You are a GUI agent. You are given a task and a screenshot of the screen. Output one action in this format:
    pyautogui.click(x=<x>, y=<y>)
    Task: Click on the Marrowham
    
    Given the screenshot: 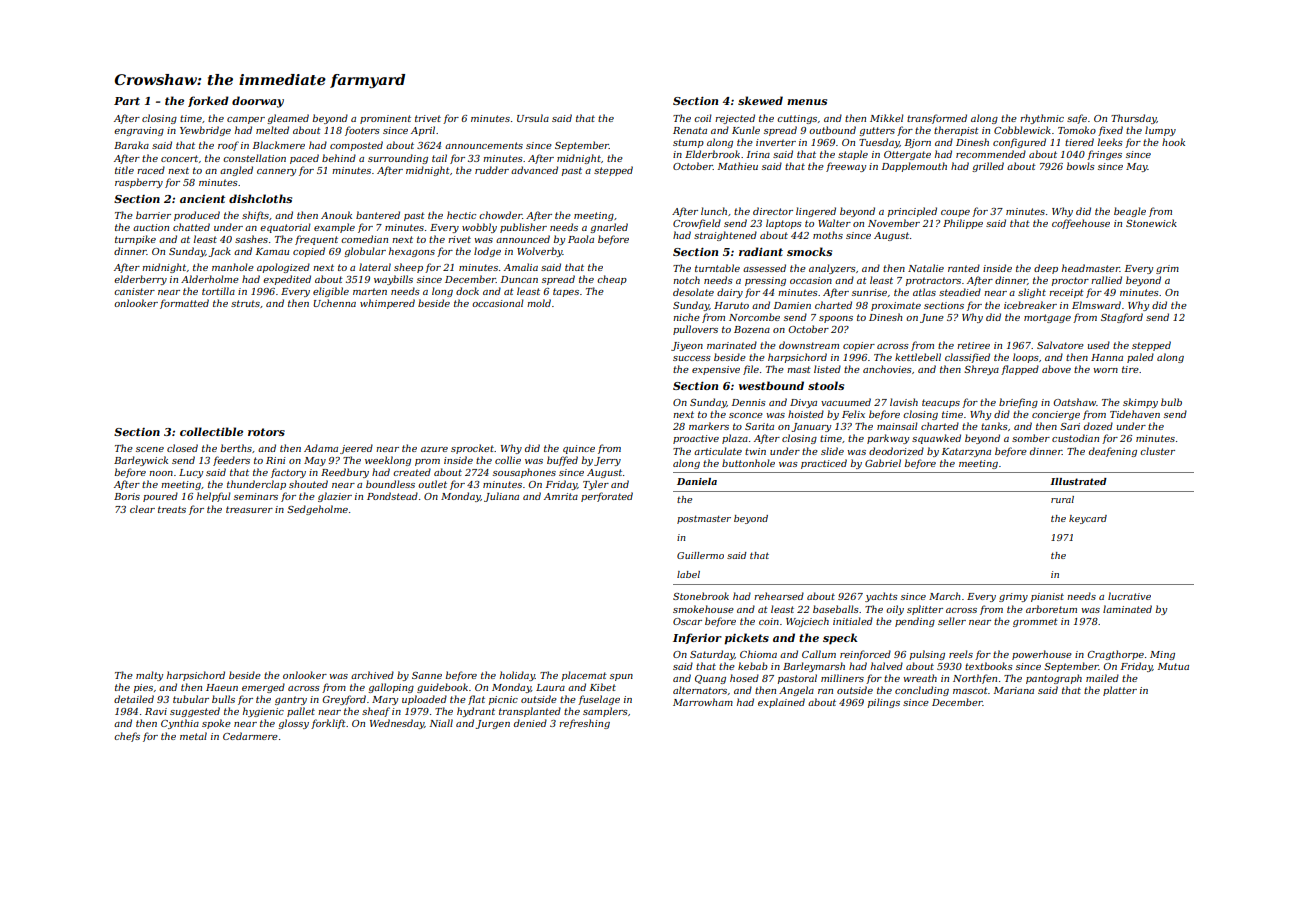 What is the action you would take?
    pyautogui.click(x=703, y=702)
